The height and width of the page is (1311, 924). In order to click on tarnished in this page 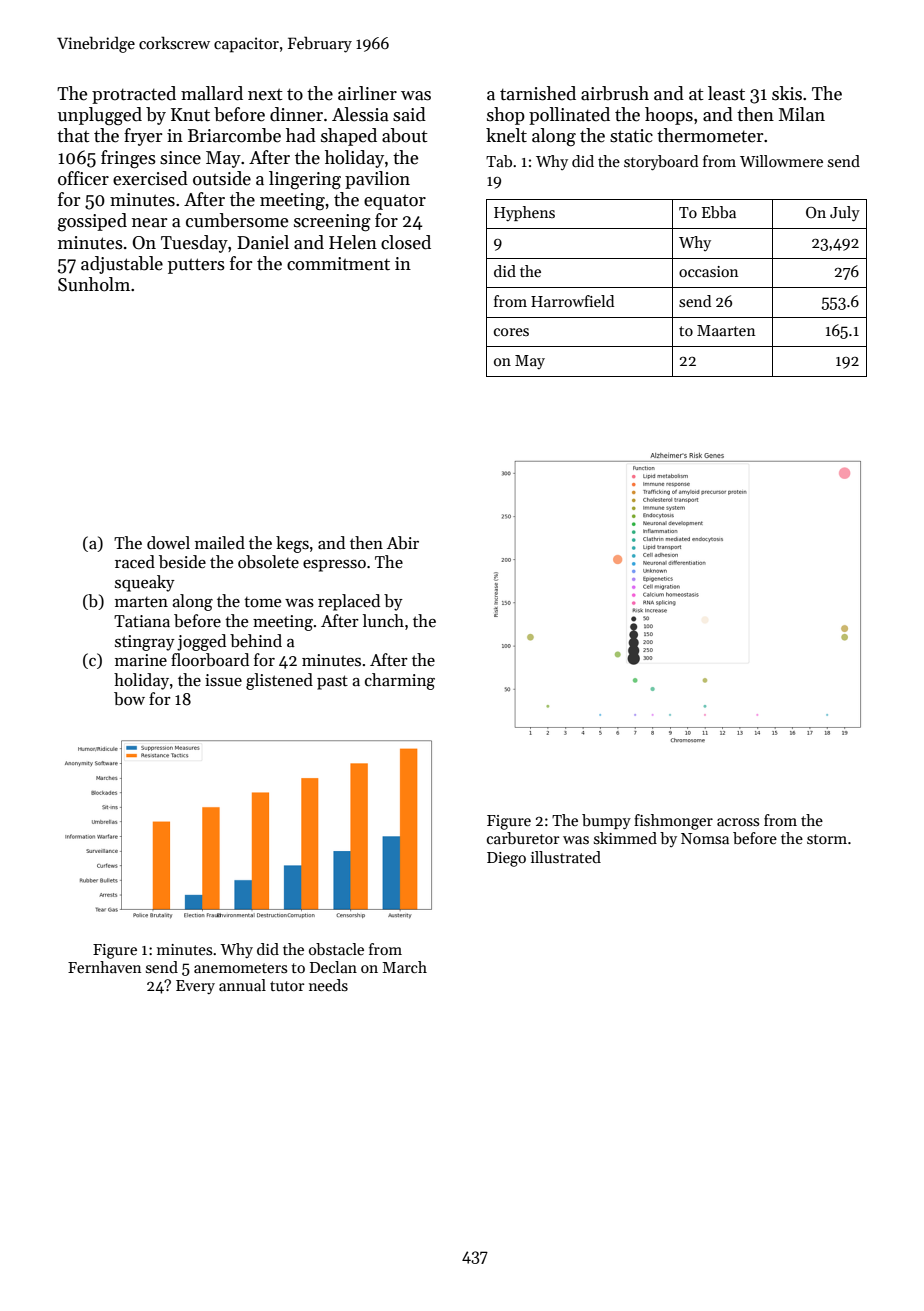, I will do `click(538, 93)`.
